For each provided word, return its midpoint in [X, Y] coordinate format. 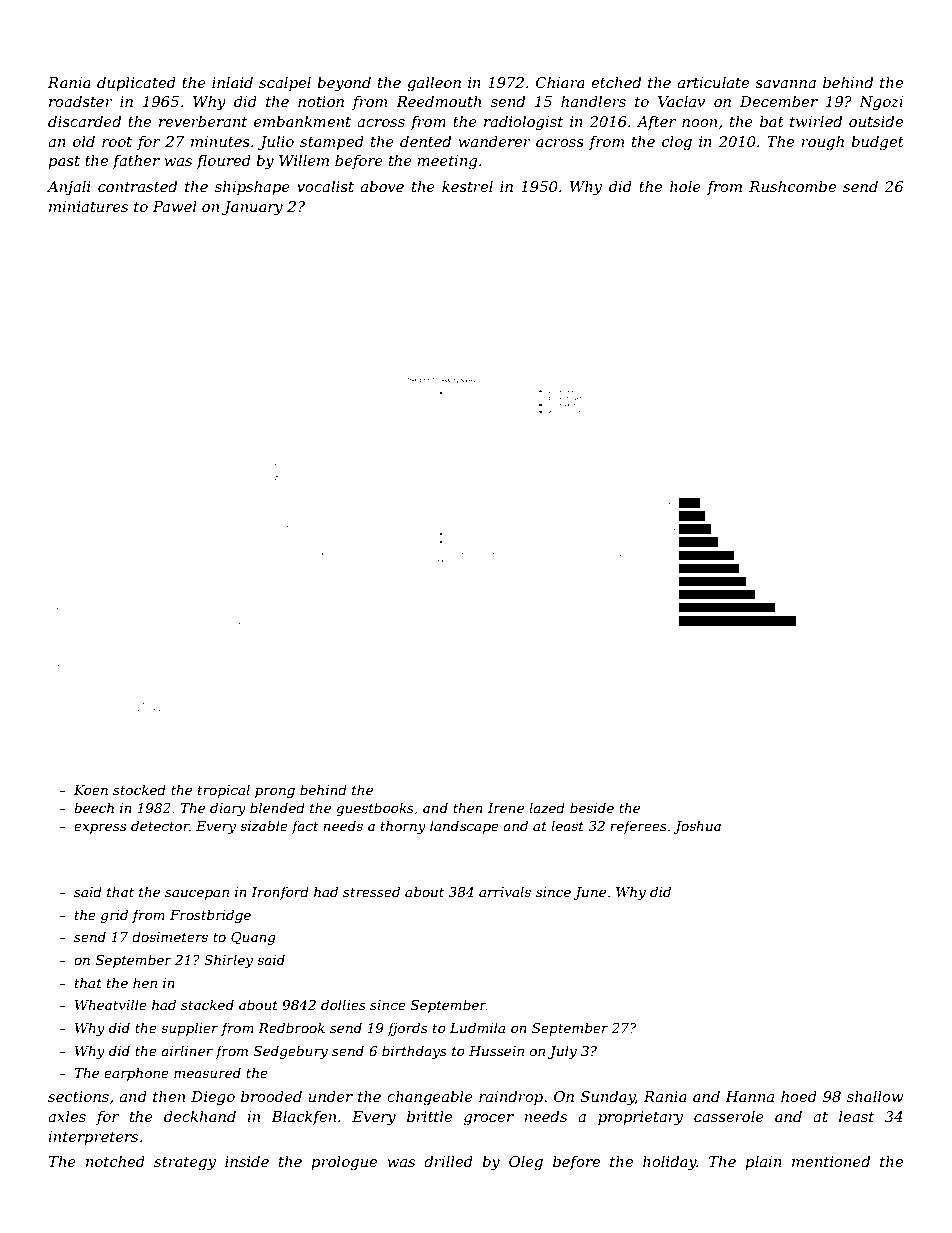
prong [275, 792]
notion [321, 101]
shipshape [252, 187]
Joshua [697, 827]
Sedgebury [291, 1052]
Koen [91, 790]
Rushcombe [792, 186]
